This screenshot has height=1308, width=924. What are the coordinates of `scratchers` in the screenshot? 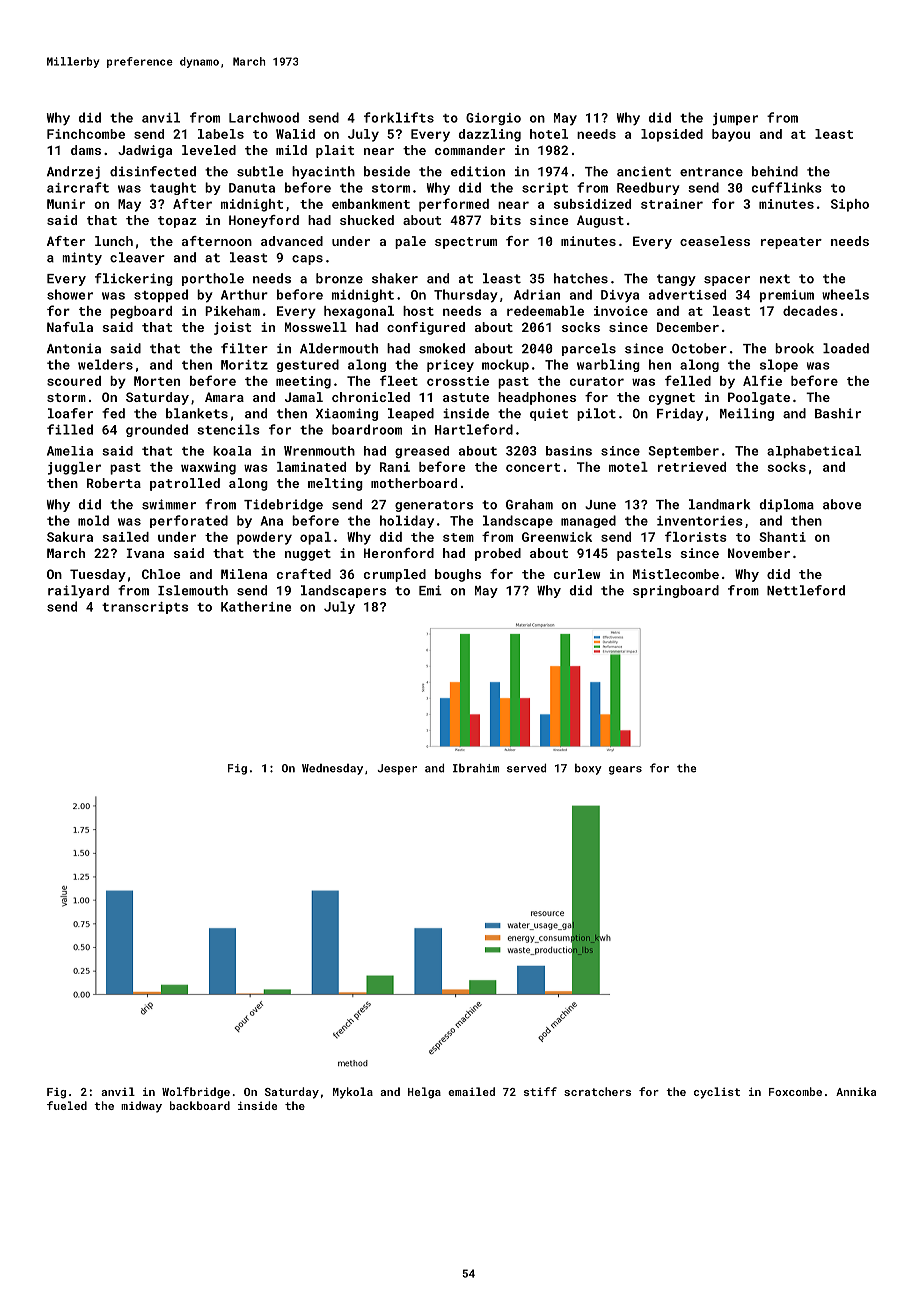 It's located at (597, 1091).
